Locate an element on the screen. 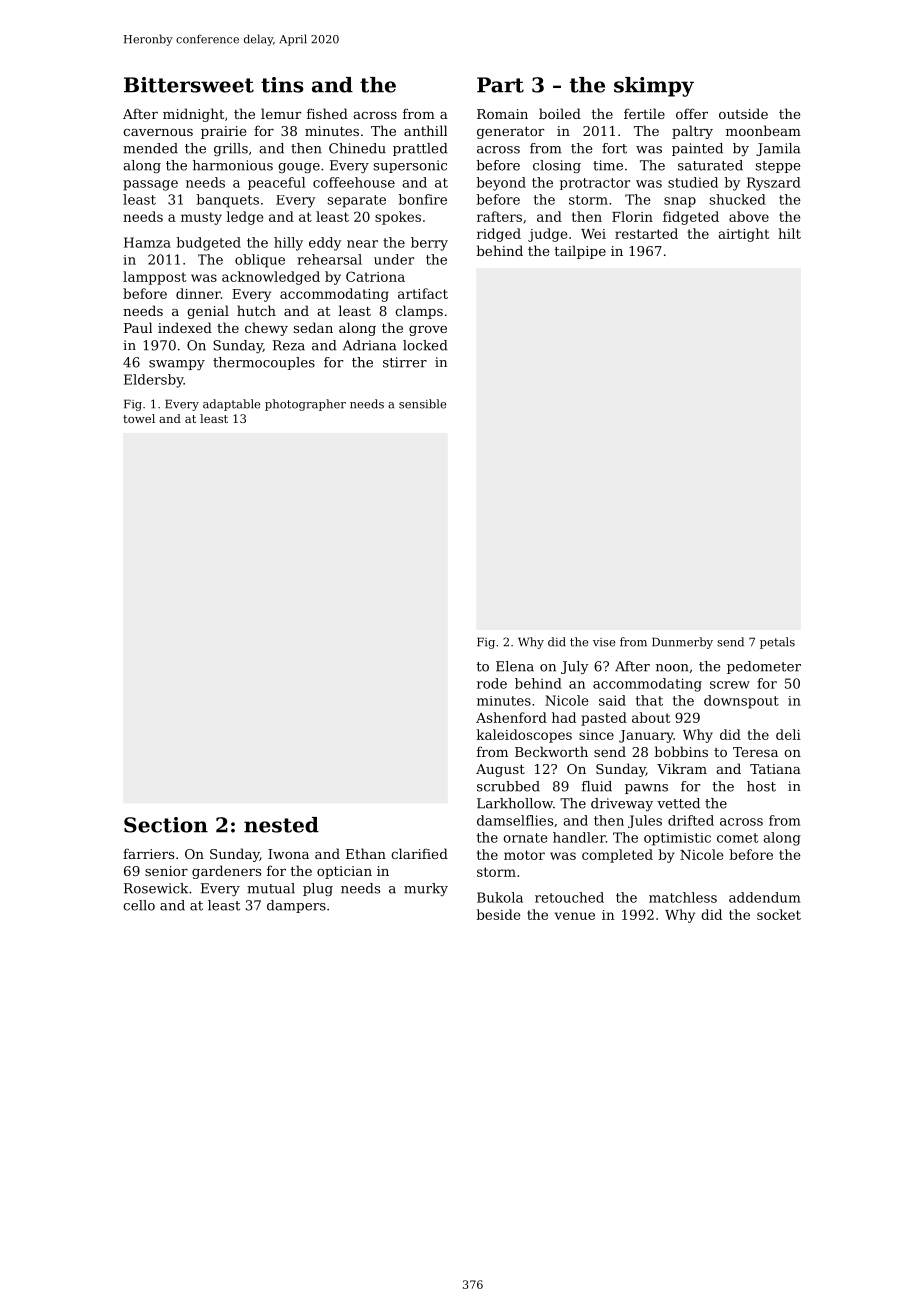  swampy is located at coordinates (177, 365).
